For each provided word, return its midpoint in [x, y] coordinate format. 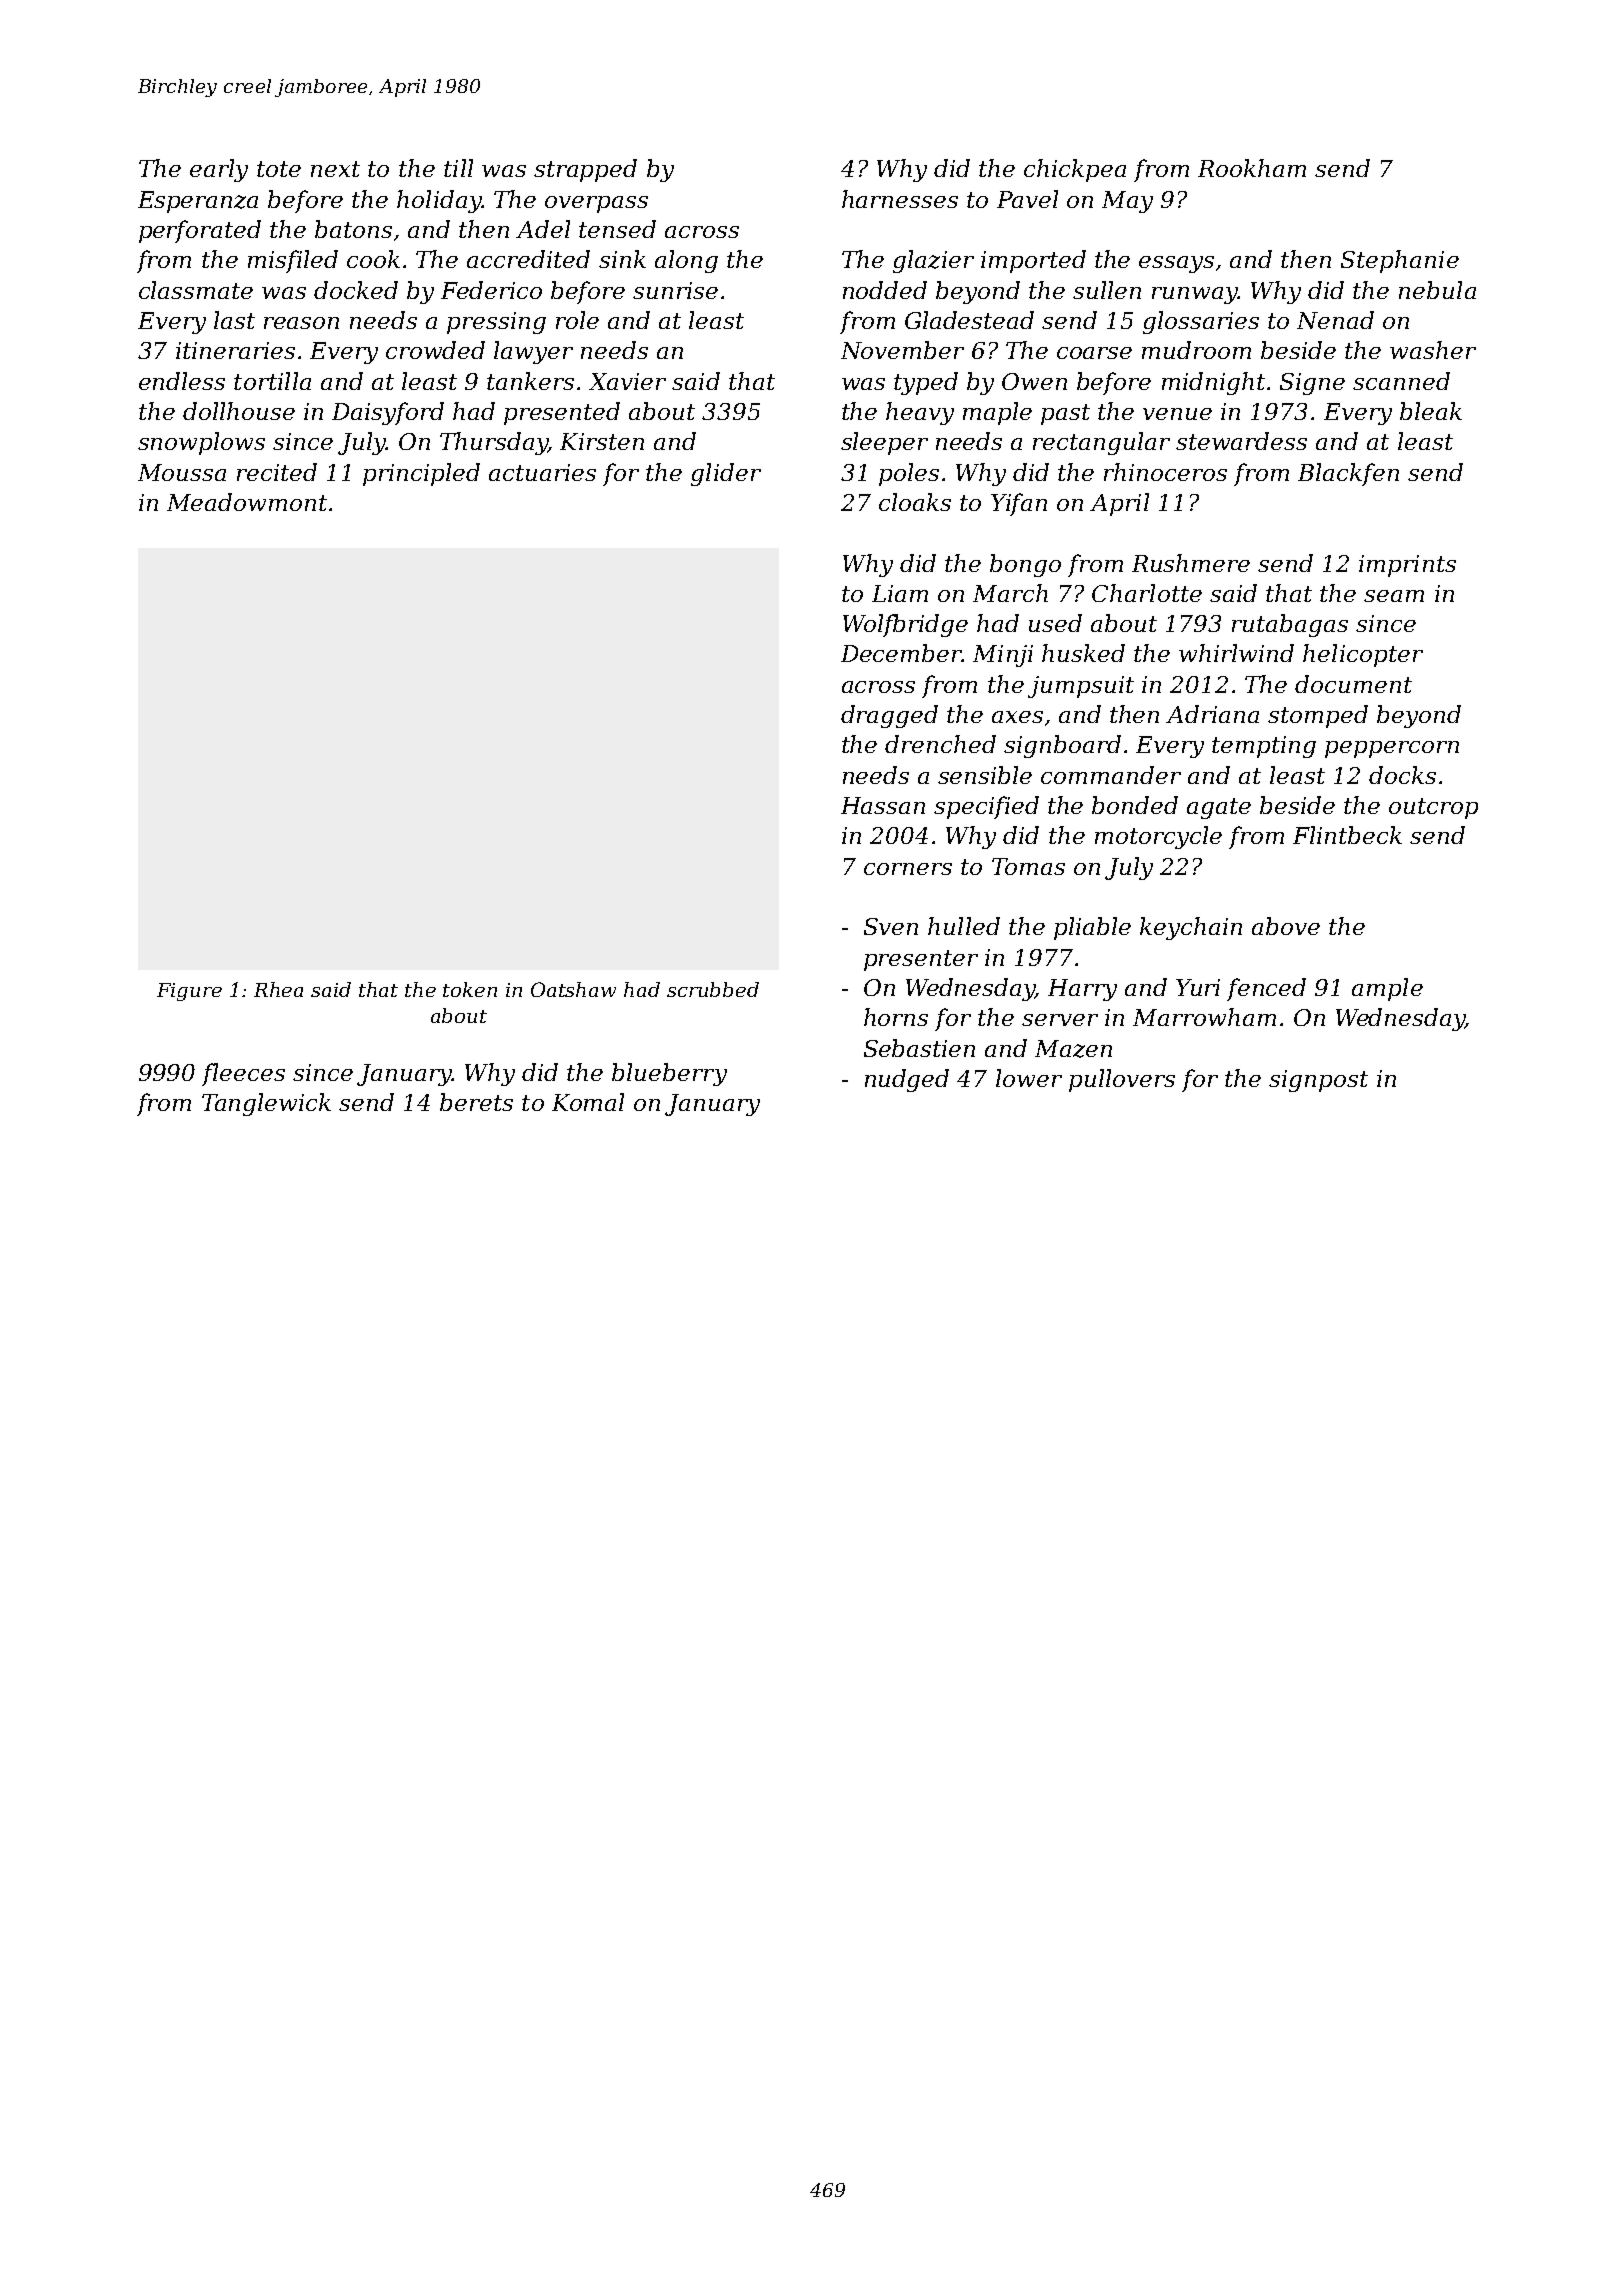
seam [1394, 596]
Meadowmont [247, 502]
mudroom [1196, 350]
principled [421, 474]
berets [476, 1102]
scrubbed [713, 989]
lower [1029, 1078]
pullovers [1122, 1080]
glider [726, 474]
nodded [885, 290]
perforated [200, 231]
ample [1387, 989]
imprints [1407, 566]
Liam [900, 593]
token [470, 989]
